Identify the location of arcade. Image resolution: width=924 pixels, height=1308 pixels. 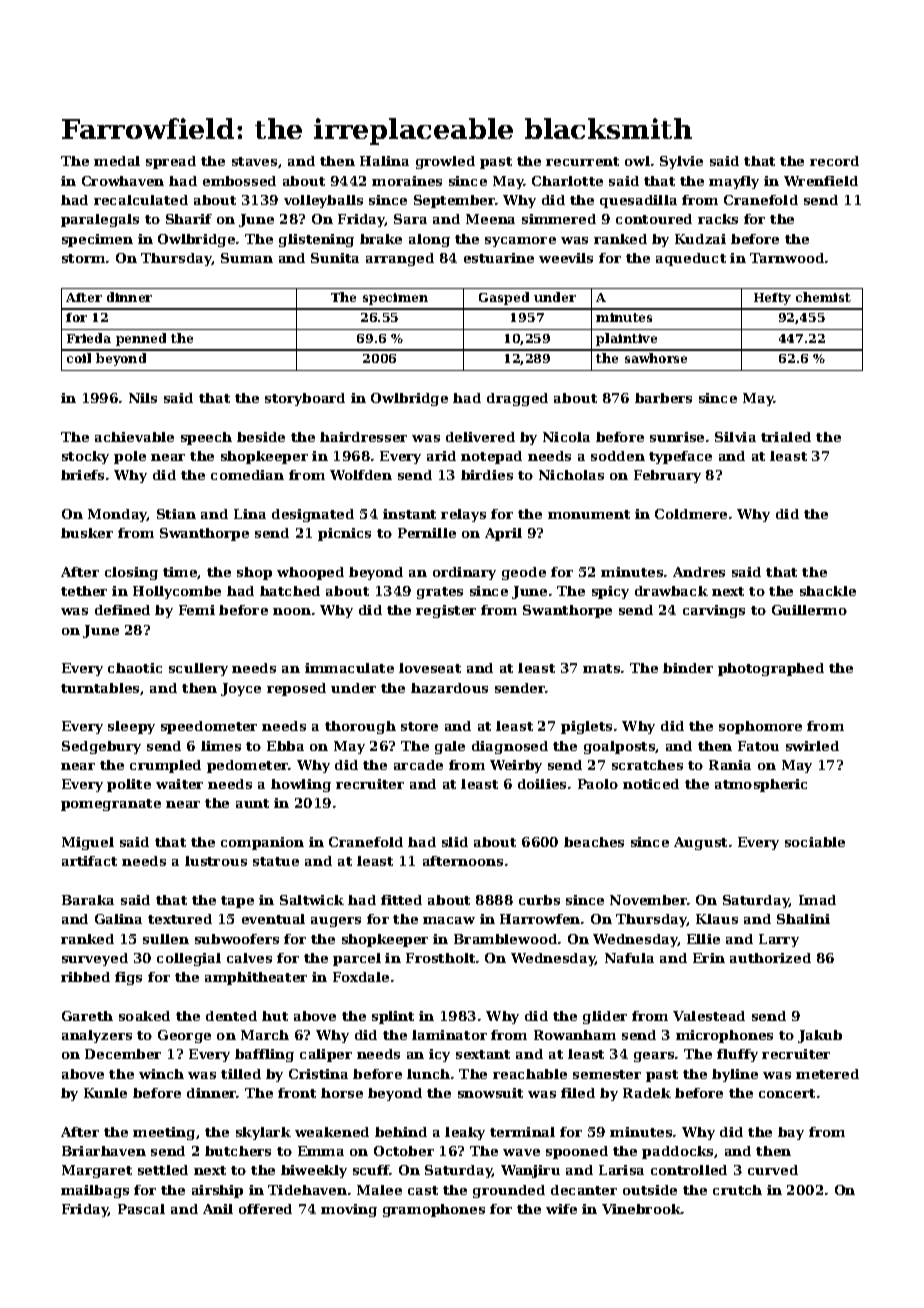
(418, 765).
